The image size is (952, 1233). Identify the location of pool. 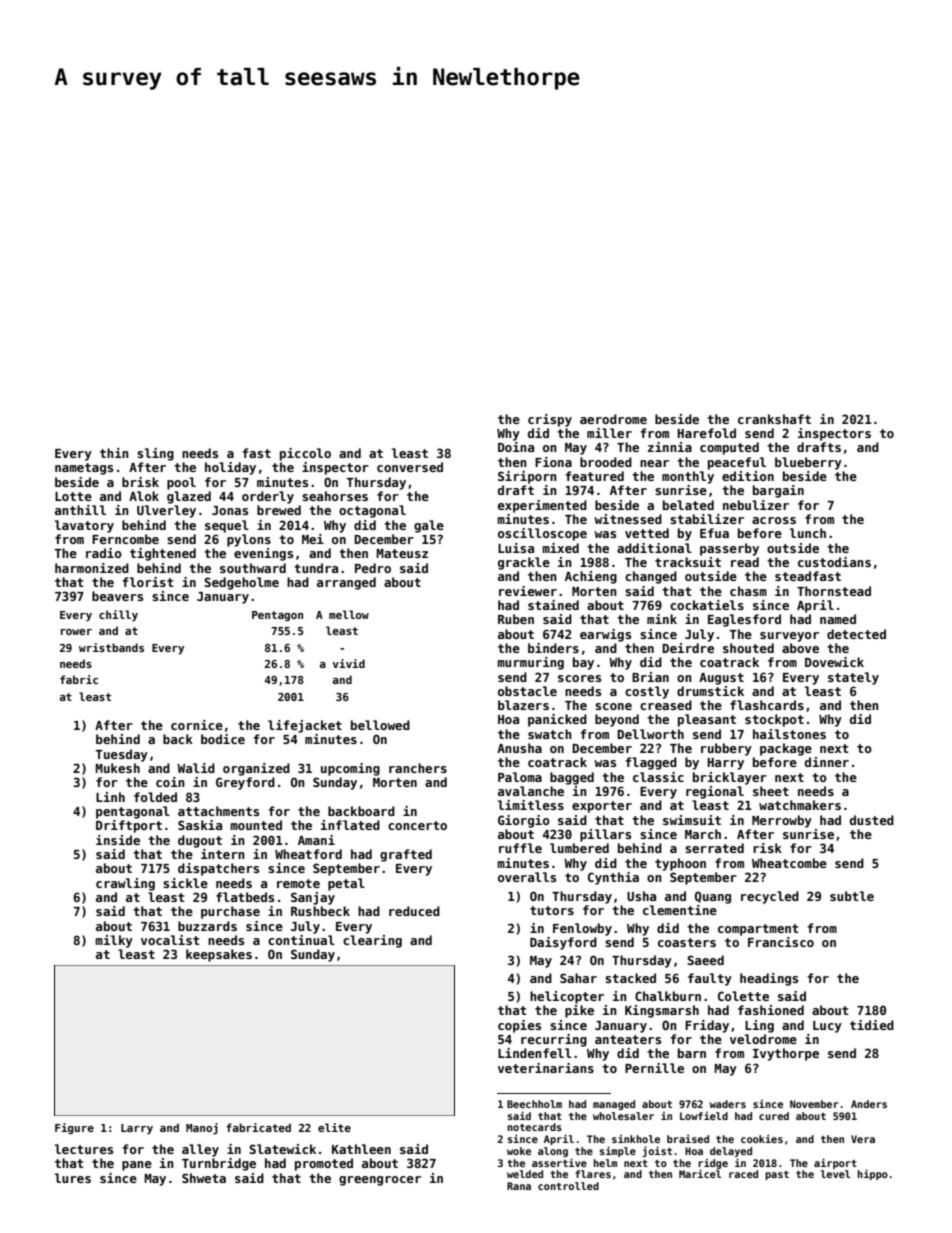
(181, 483).
